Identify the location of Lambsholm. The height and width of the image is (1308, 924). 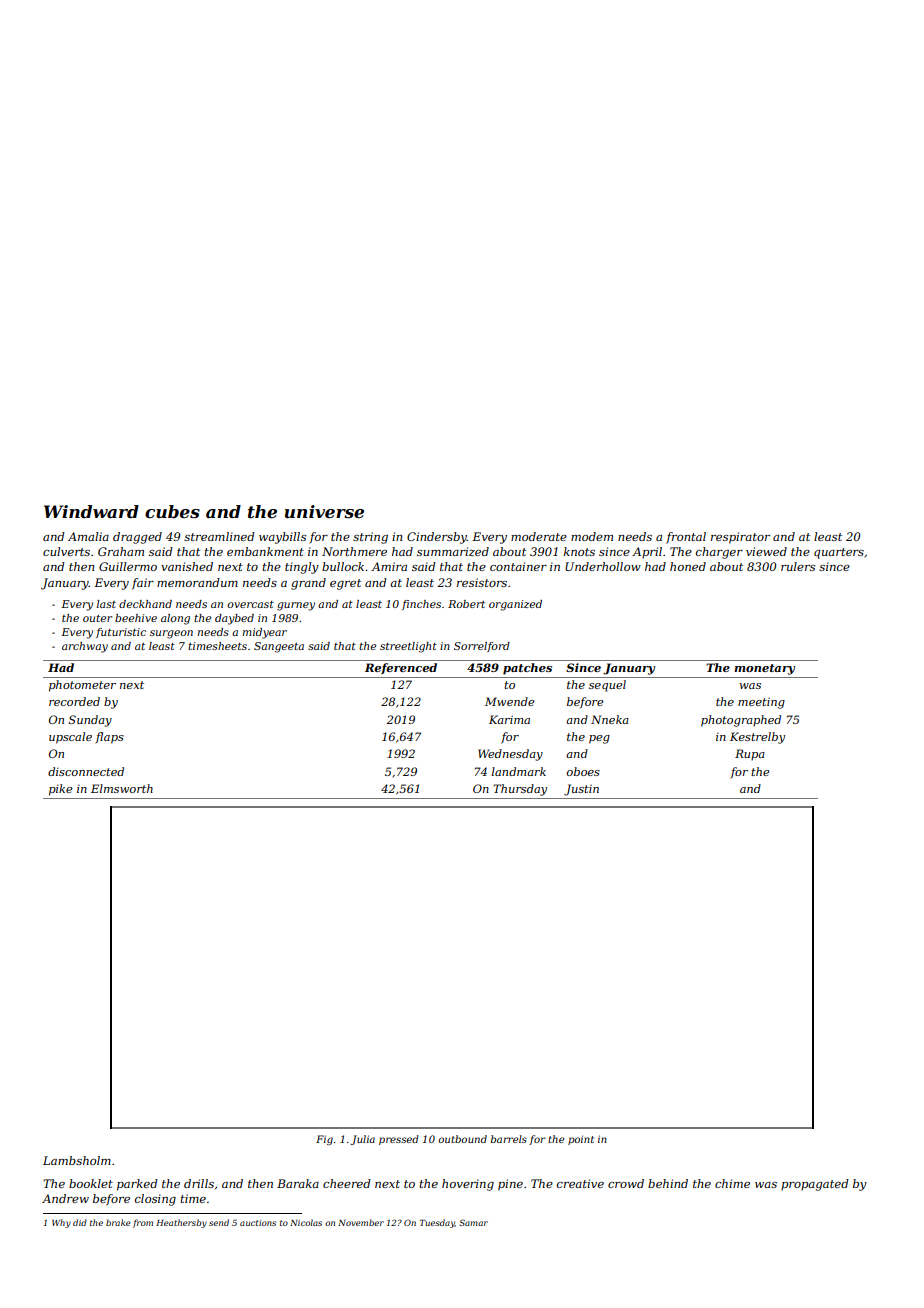
(77, 1160).
